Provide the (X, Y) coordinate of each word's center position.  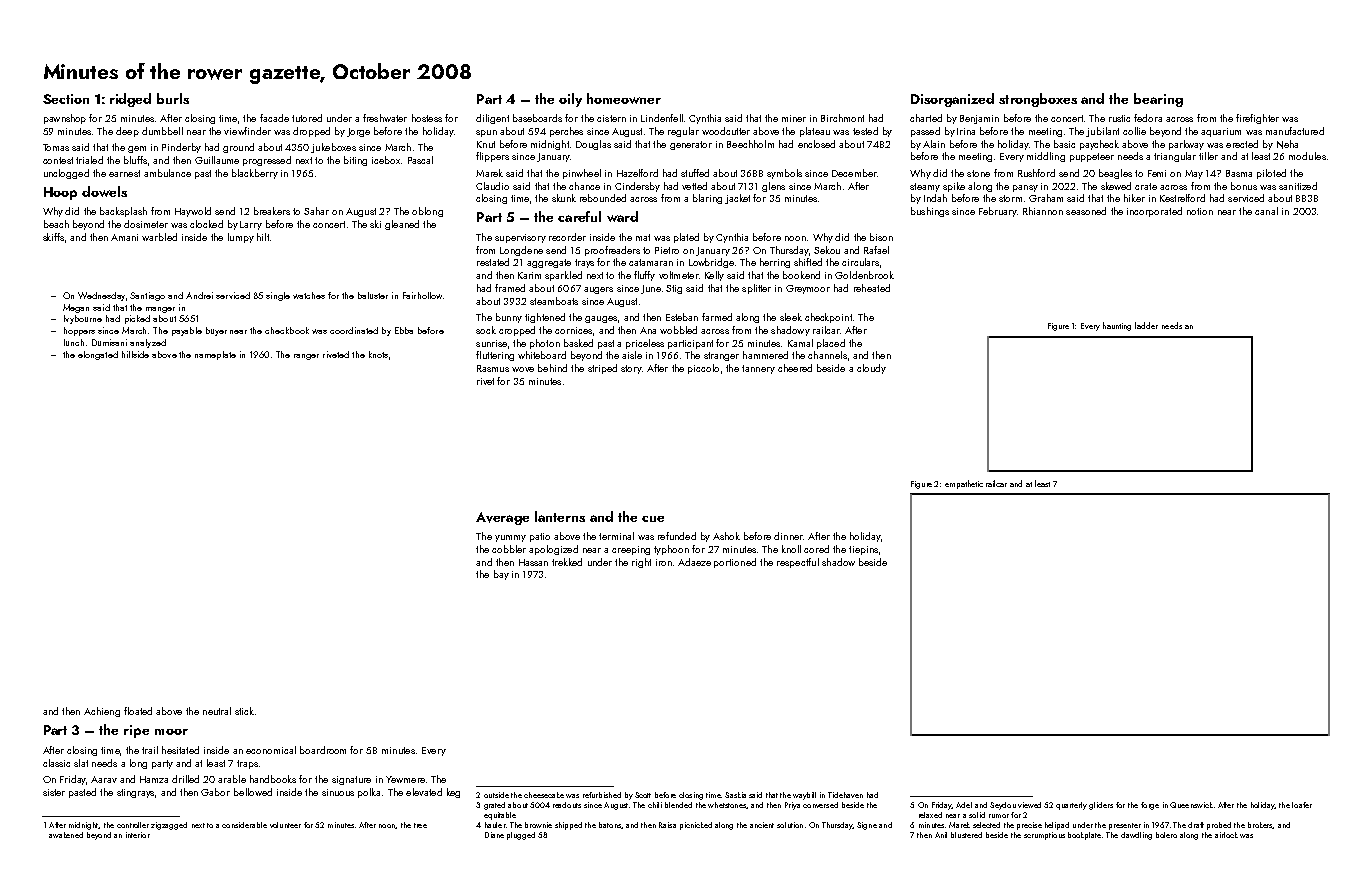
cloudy (871, 369)
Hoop (60, 193)
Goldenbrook (864, 275)
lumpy (241, 238)
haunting (1117, 326)
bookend (801, 275)
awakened (66, 835)
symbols (784, 174)
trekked (567, 562)
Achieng (102, 712)
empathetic (964, 484)
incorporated (1154, 212)
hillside (135, 354)
